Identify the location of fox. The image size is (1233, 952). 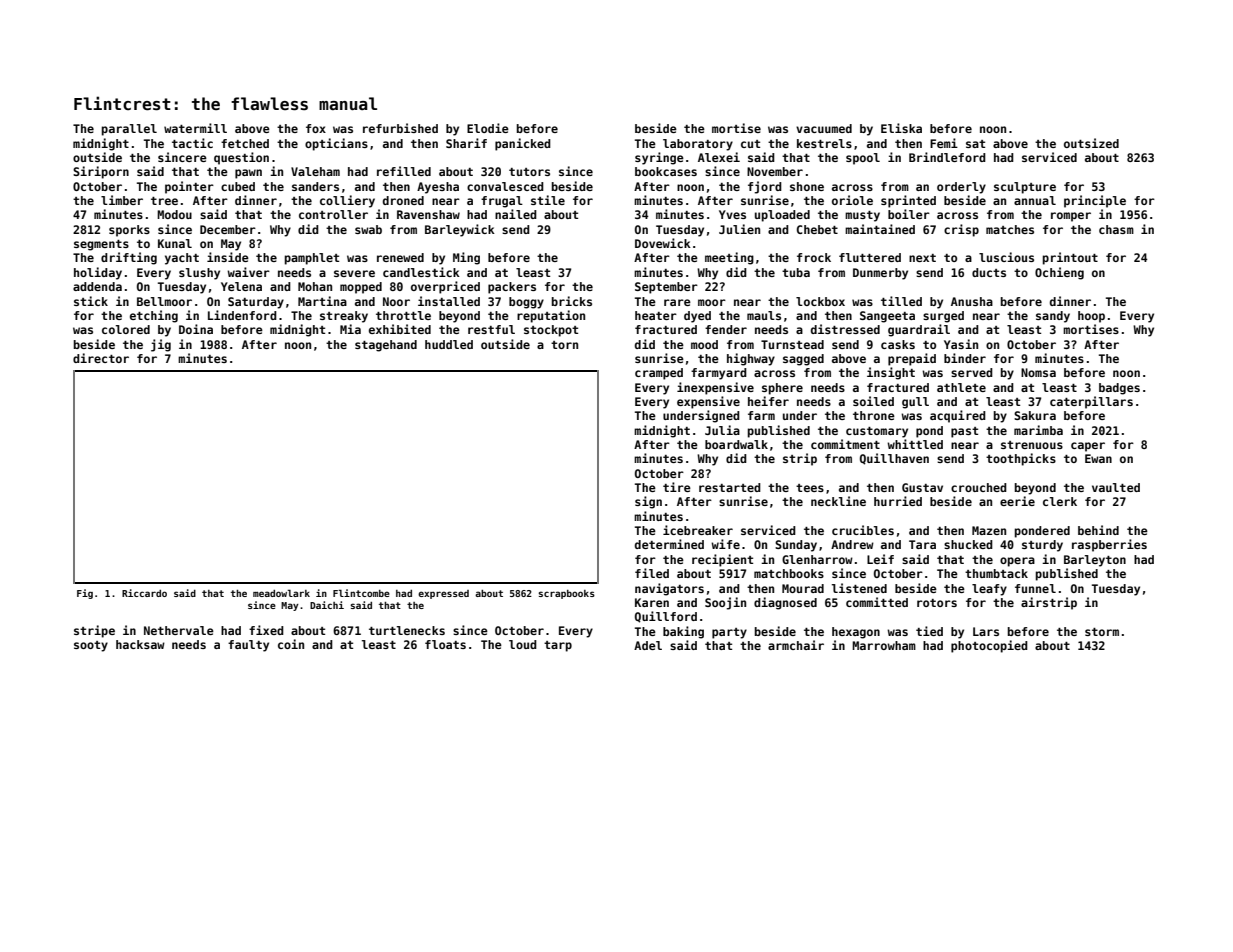
(316, 128).
